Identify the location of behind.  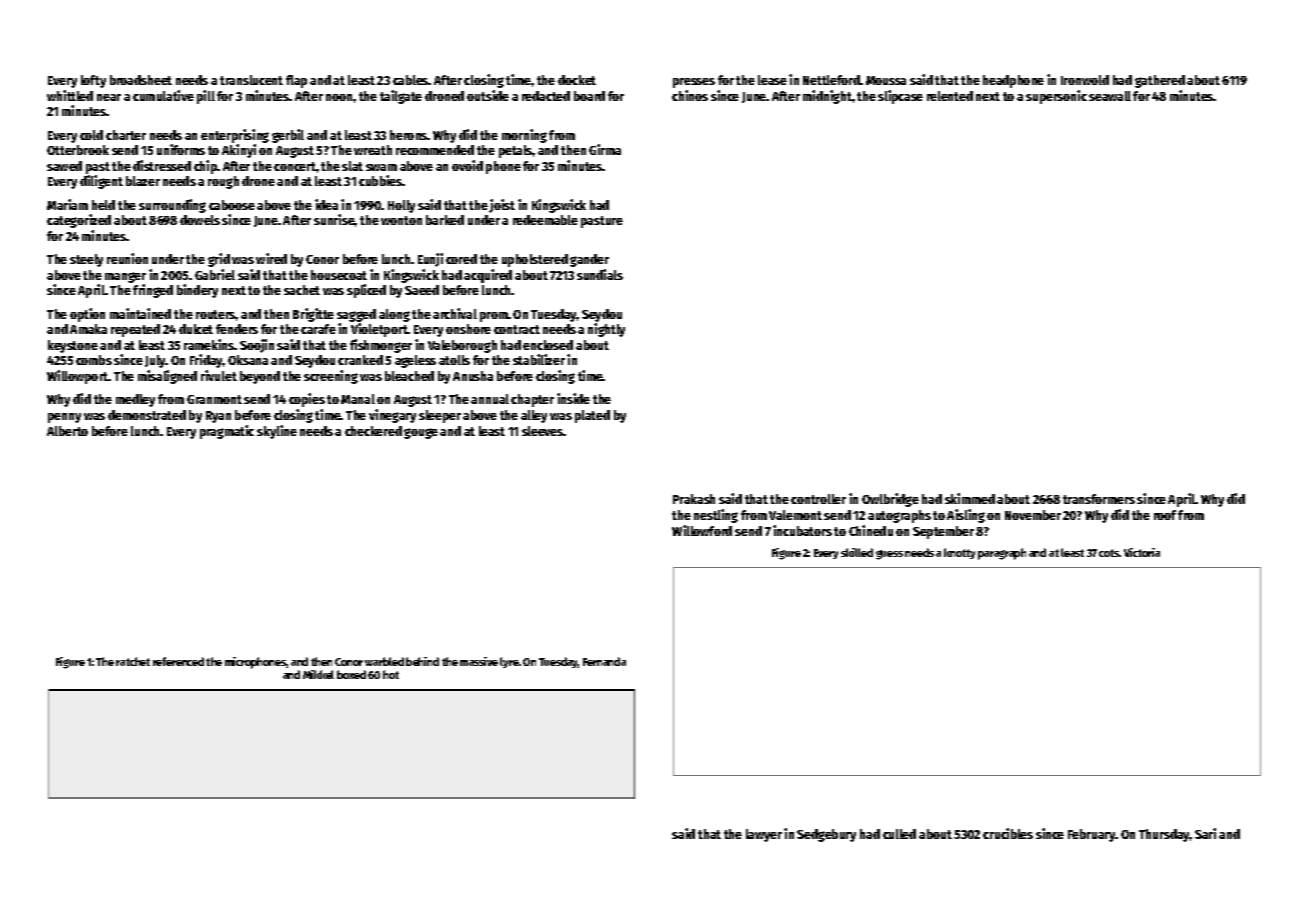
(422, 661).
